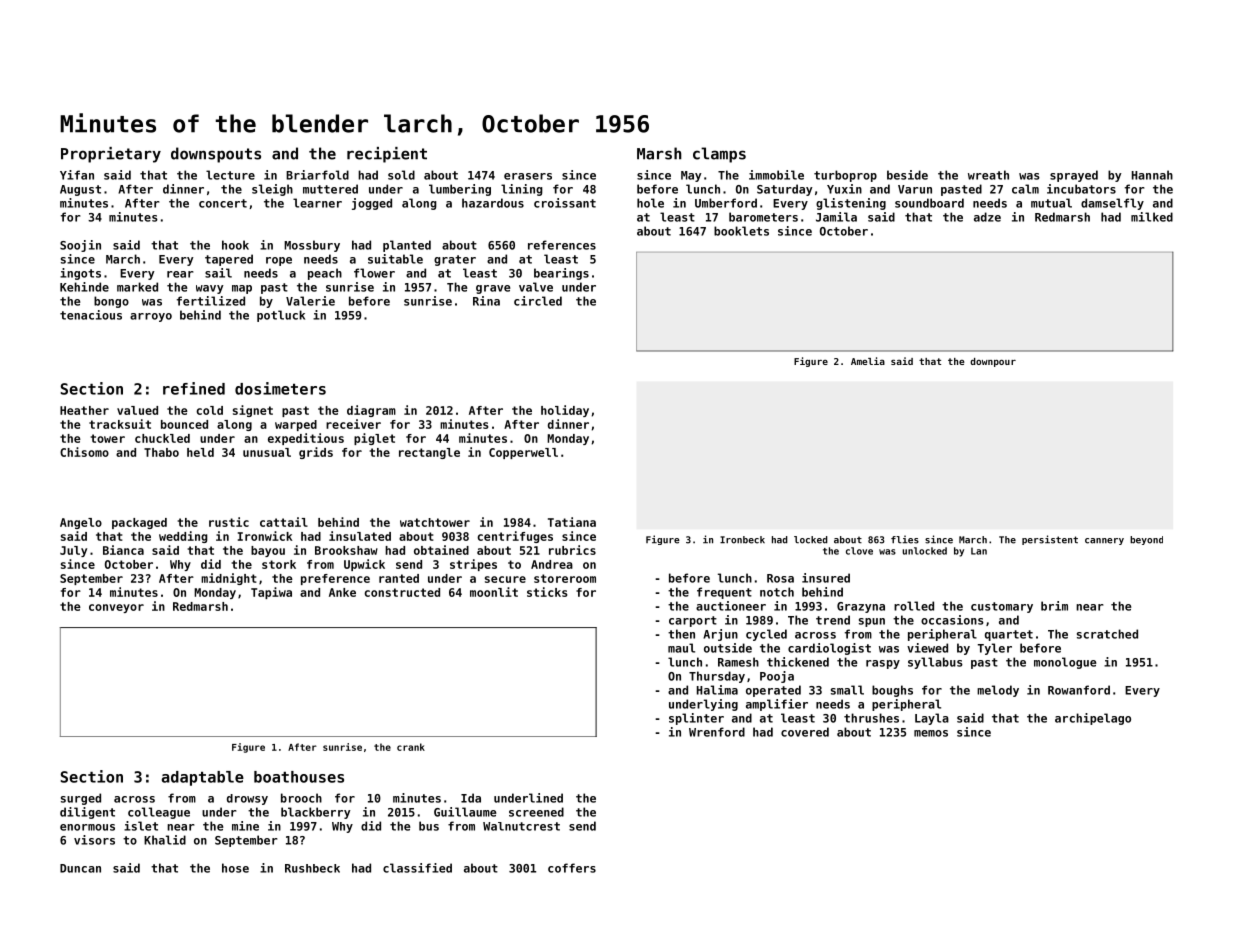  I want to click on recipient, so click(387, 155).
